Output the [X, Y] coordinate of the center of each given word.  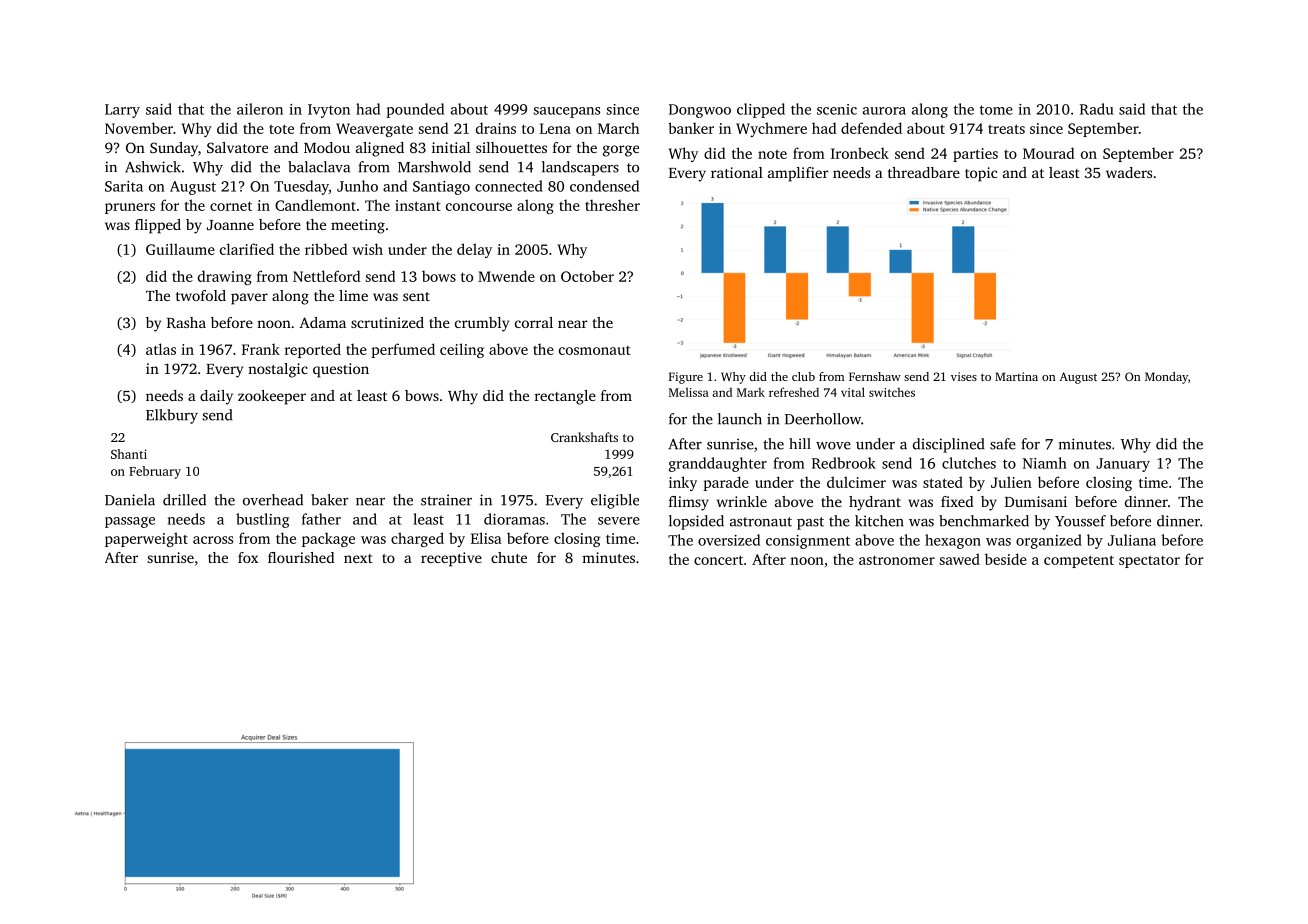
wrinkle [742, 501]
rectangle [565, 397]
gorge [621, 151]
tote [281, 129]
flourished [301, 557]
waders [1129, 172]
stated [943, 482]
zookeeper [272, 397]
